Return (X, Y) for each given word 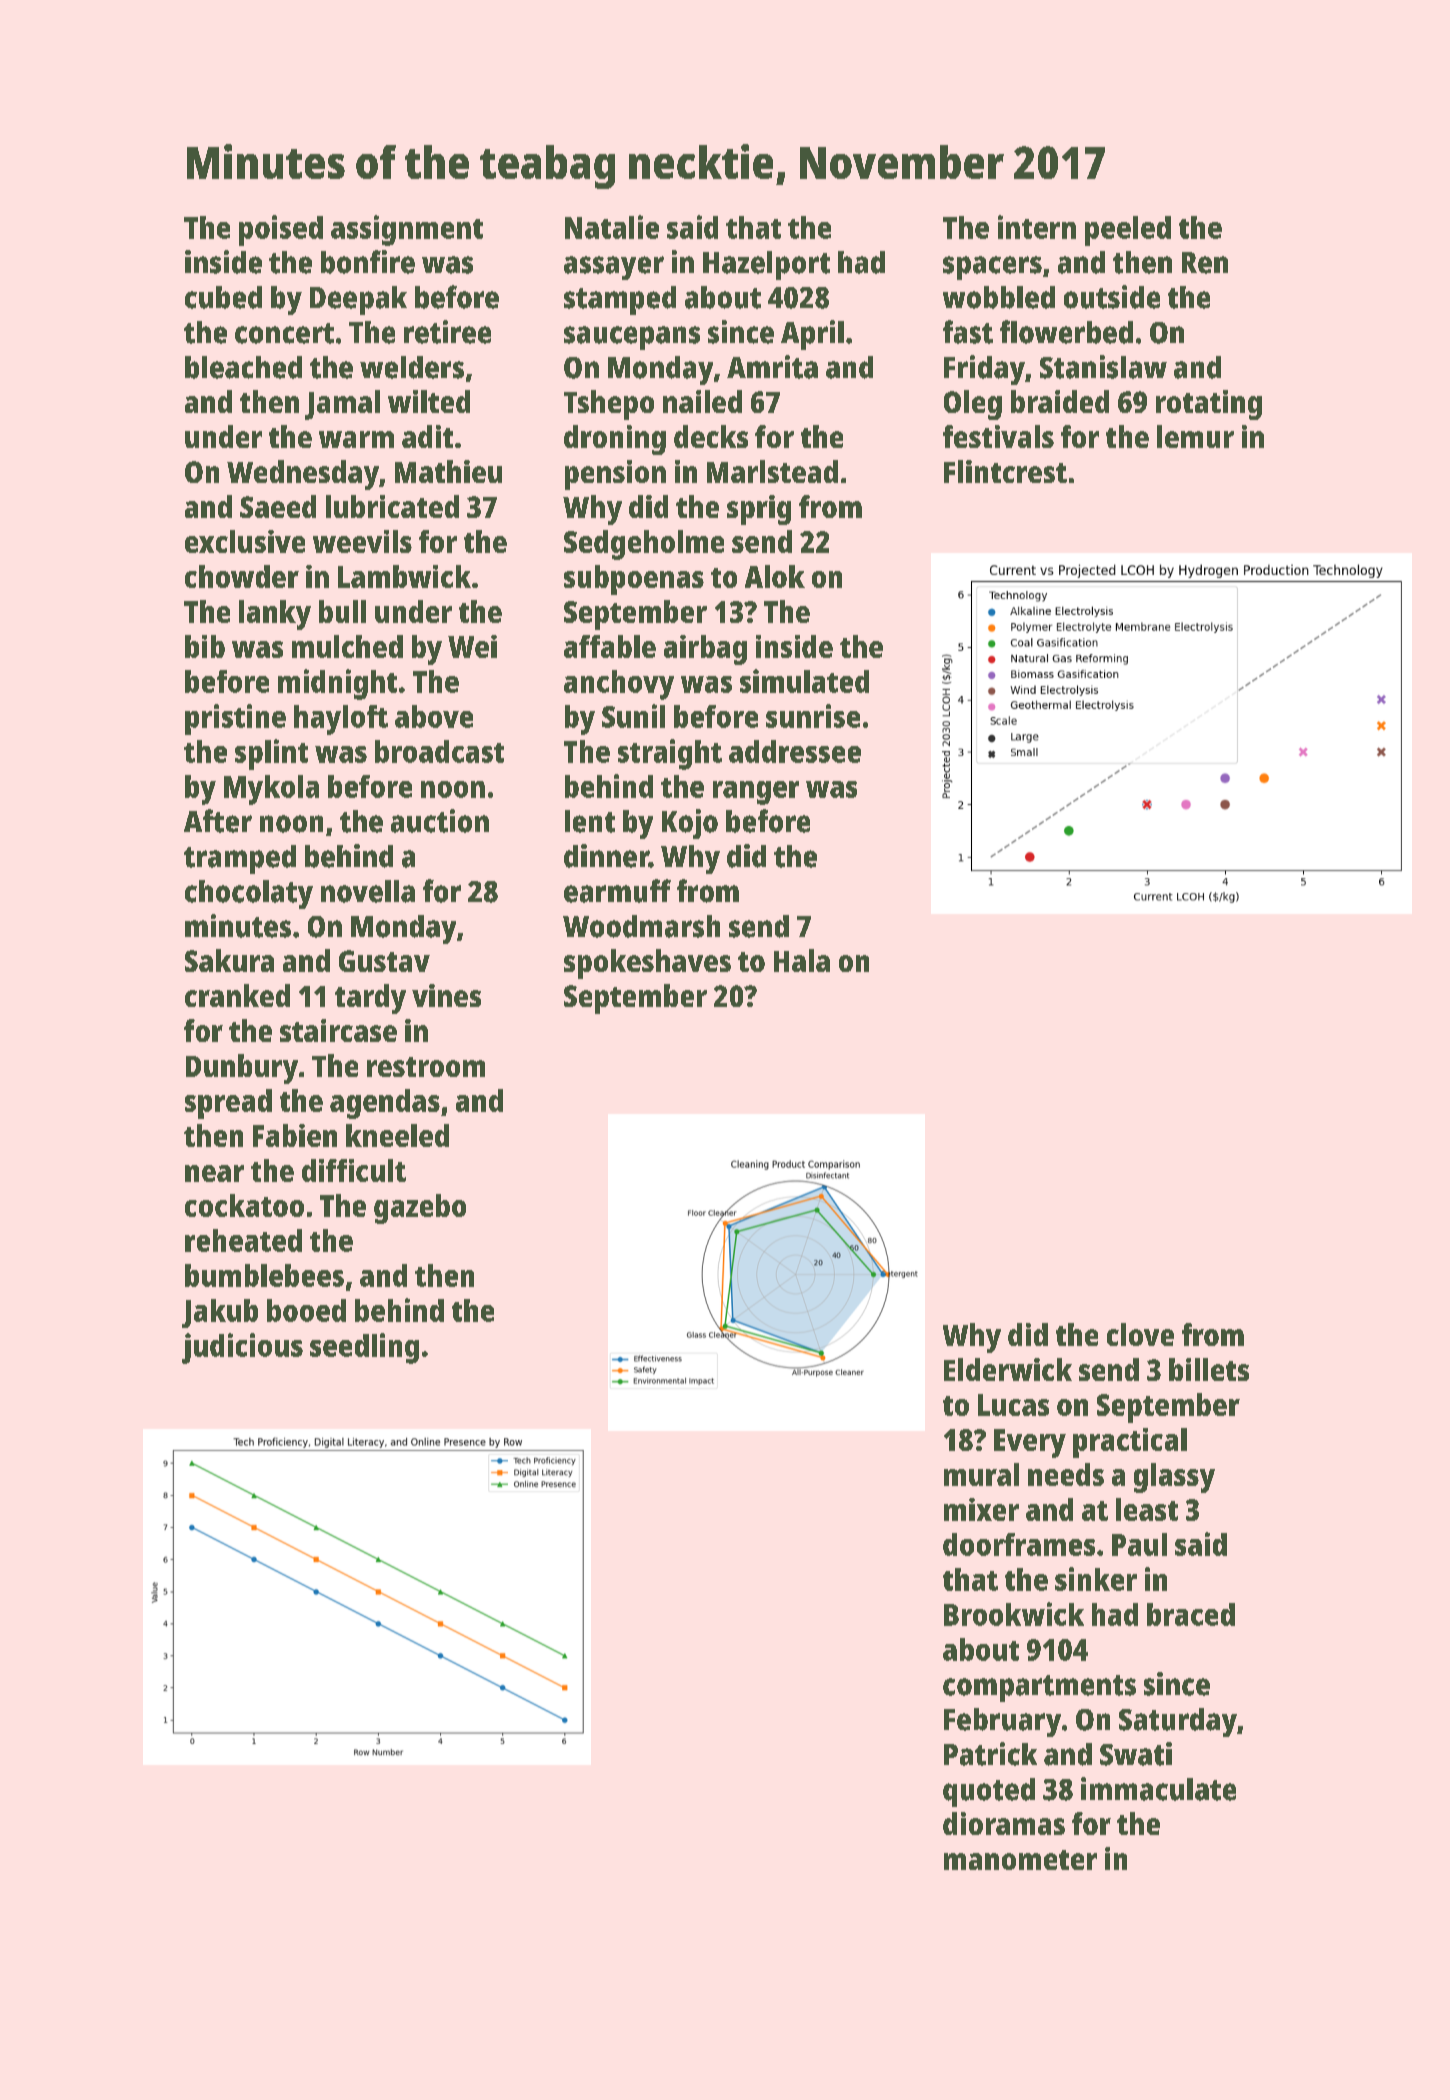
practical (1130, 1443)
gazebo (420, 1209)
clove (1140, 1334)
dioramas (1004, 1823)
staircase (338, 1030)
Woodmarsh (641, 926)
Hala (802, 960)
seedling (364, 1348)
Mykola (271, 790)
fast (968, 332)
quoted (989, 1792)
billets (1209, 1369)
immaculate (1158, 1789)
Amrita (772, 367)
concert (284, 333)
